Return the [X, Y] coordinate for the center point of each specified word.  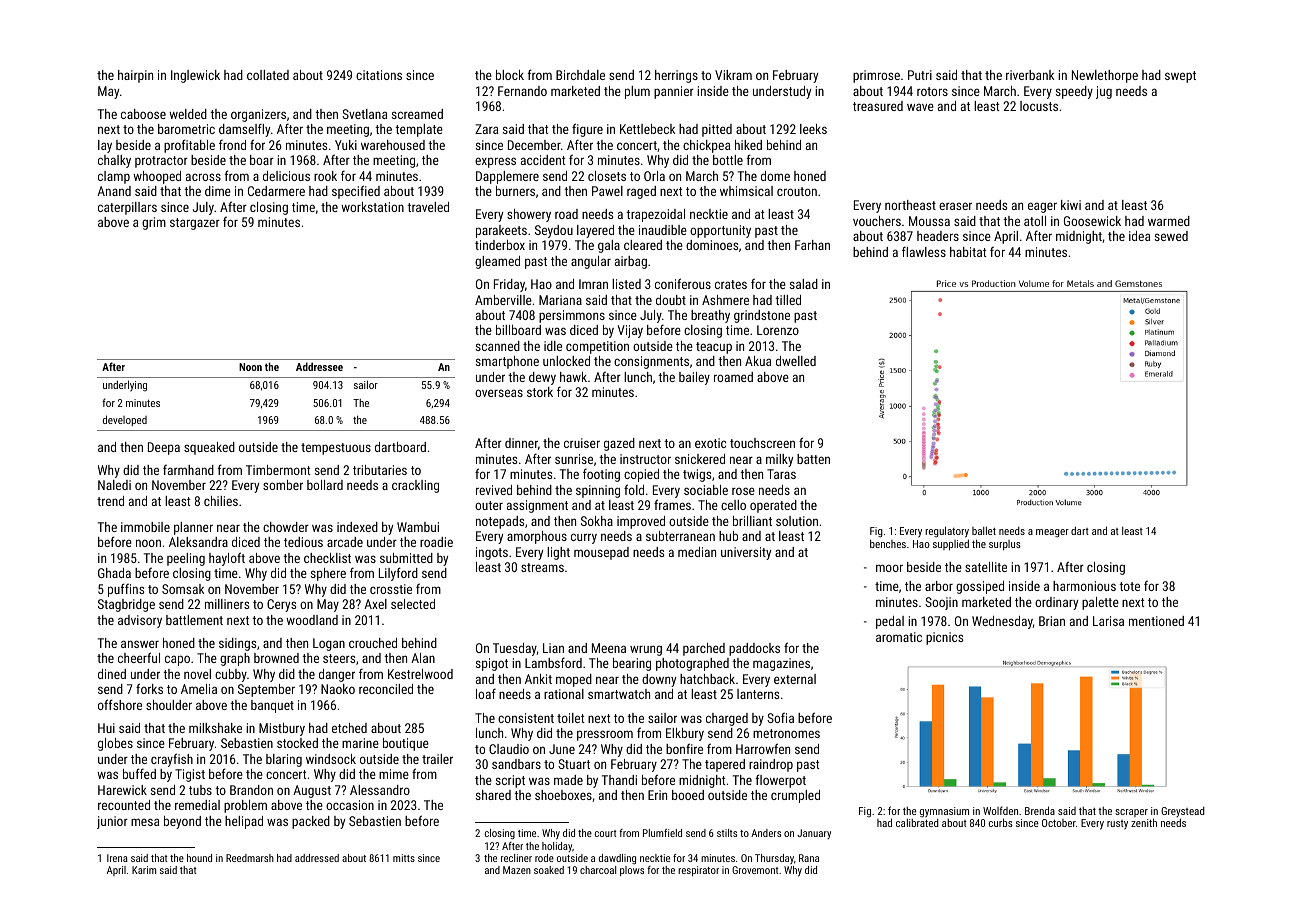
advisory [140, 621]
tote [1129, 586]
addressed [317, 858]
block [510, 75]
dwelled [796, 361]
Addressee [319, 366]
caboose [143, 114]
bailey [694, 378]
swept [1180, 77]
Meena [609, 648]
